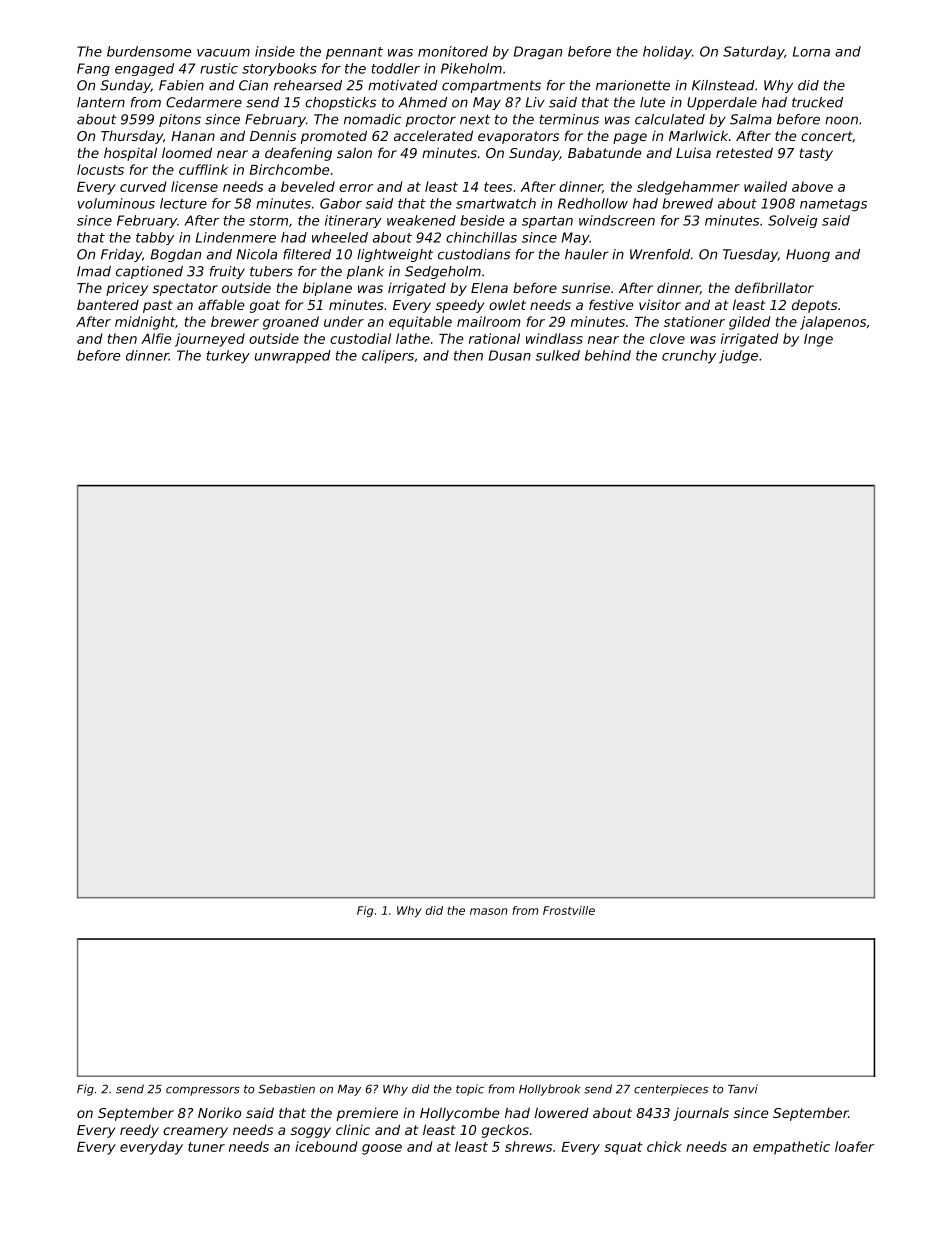  I want to click on Sebastien, so click(286, 1089).
